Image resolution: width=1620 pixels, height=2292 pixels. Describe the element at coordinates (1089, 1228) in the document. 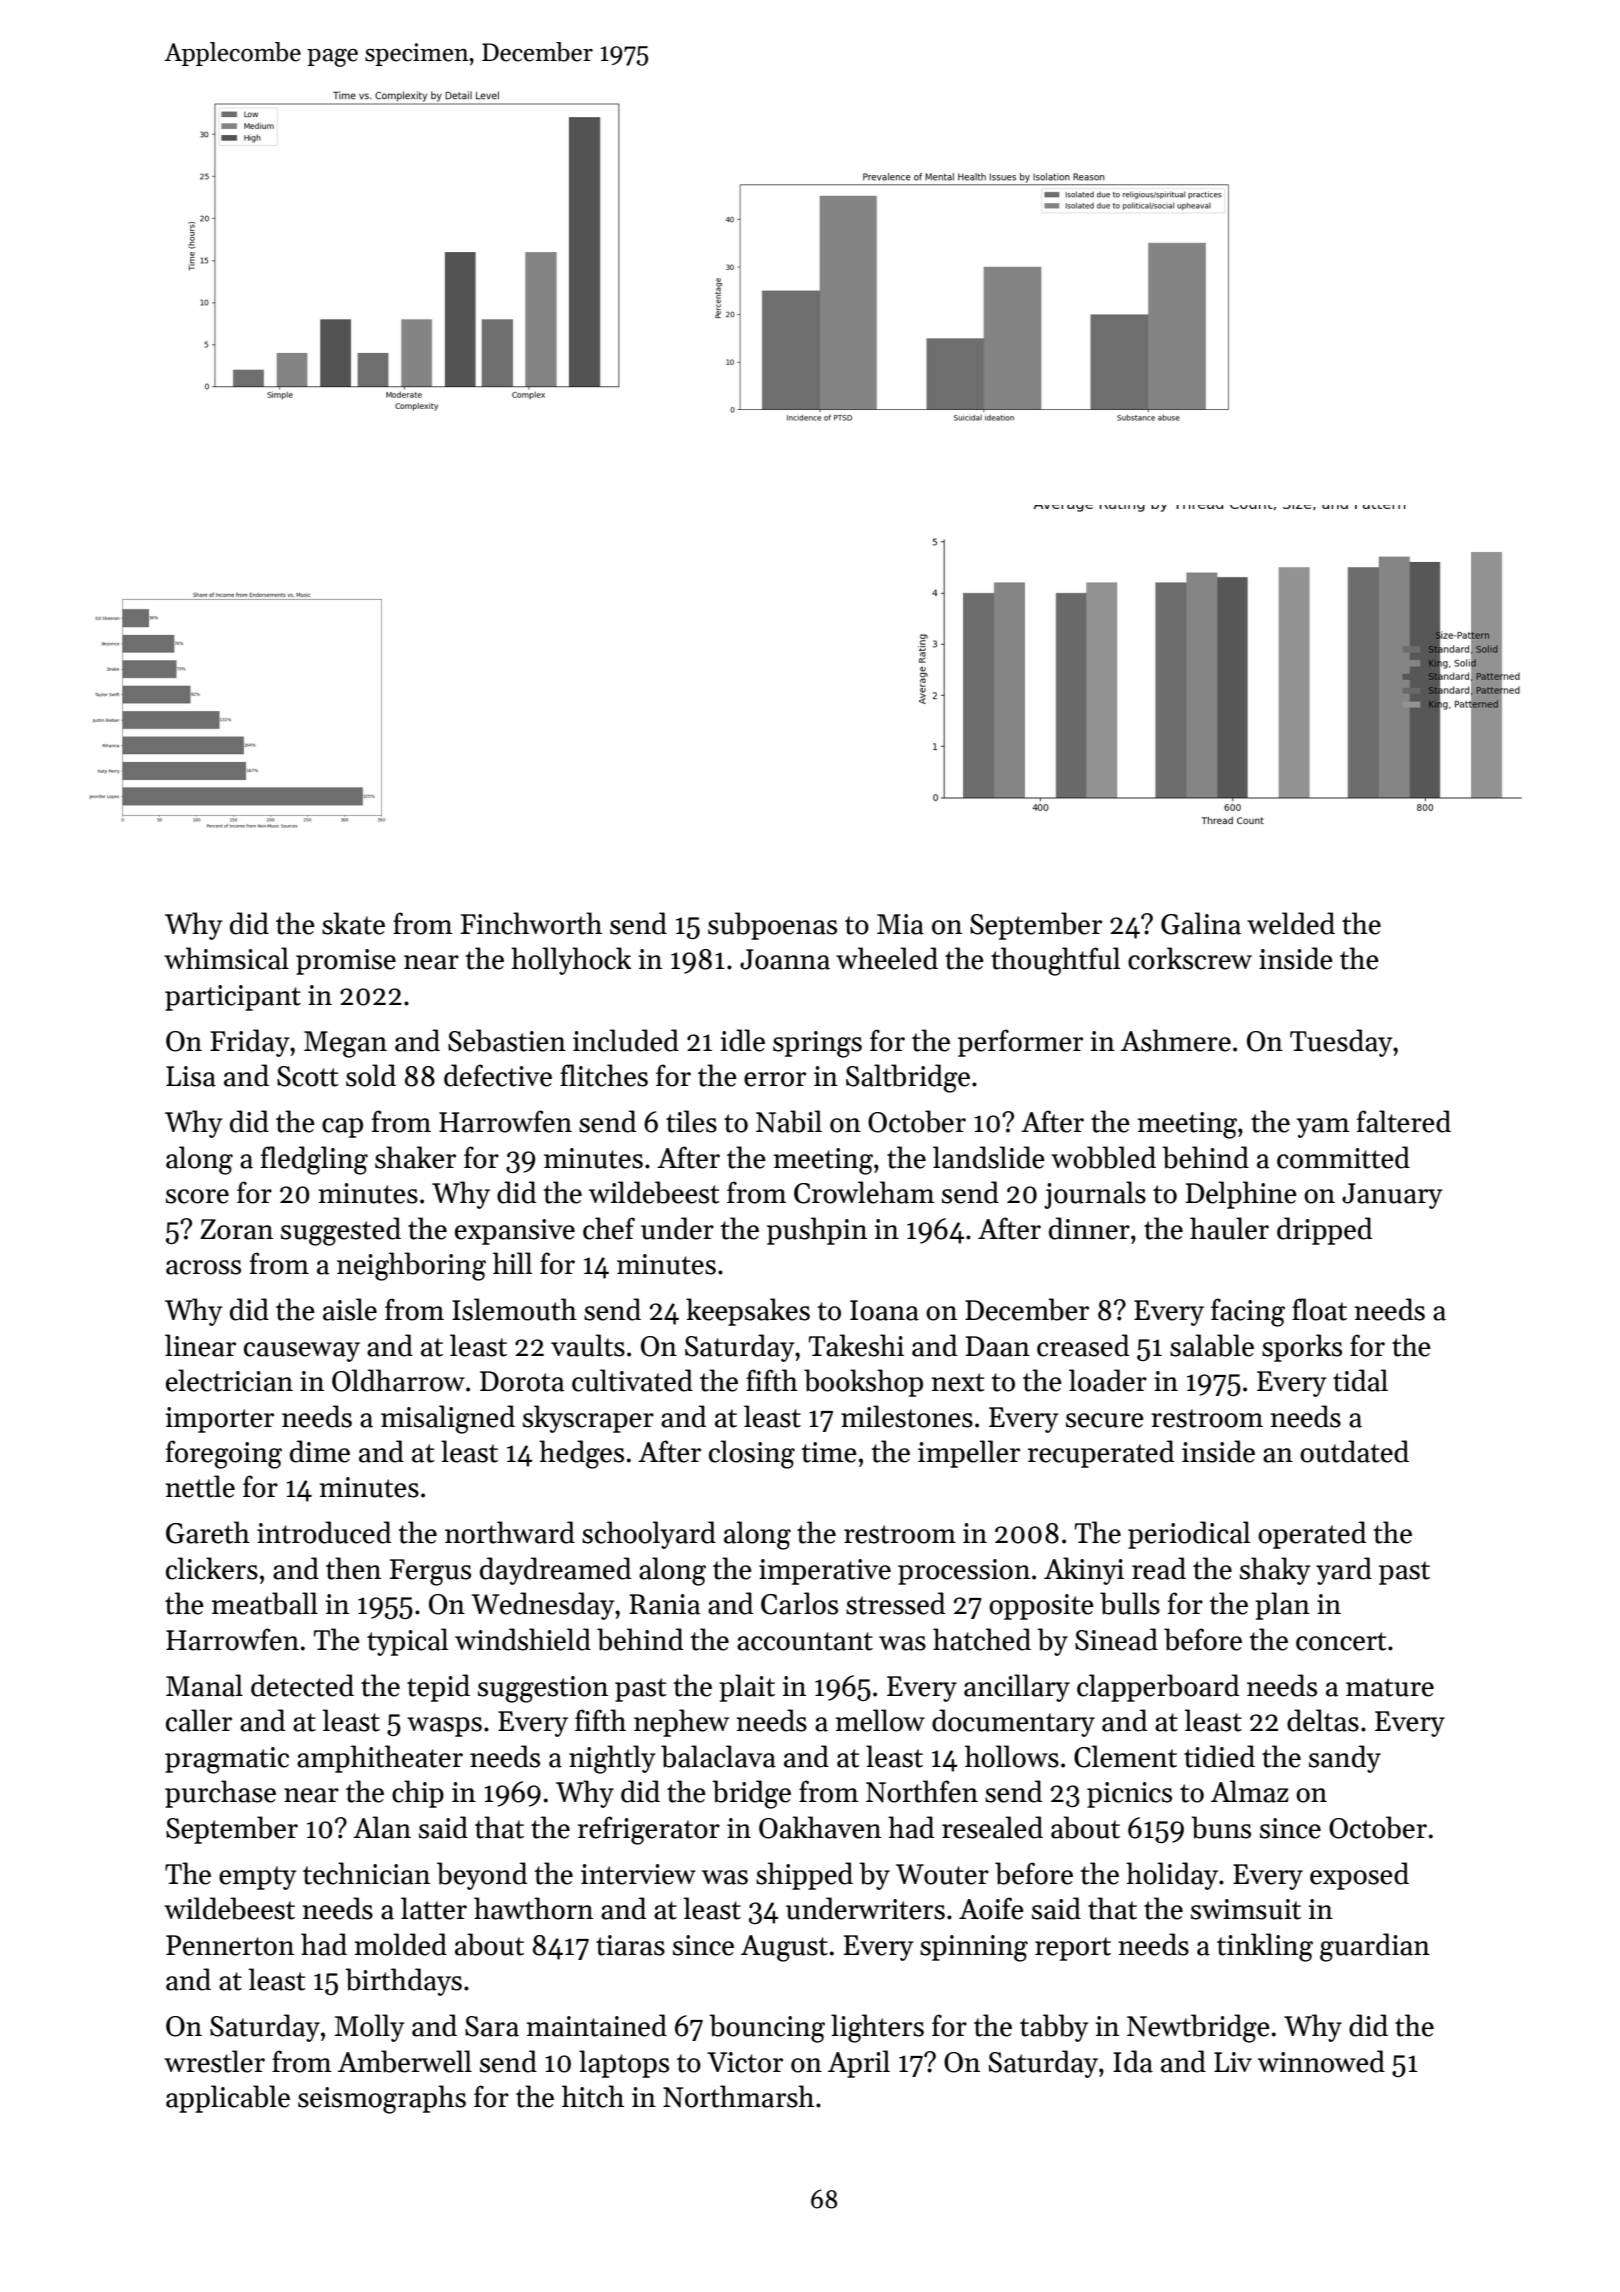

I see `dinner` at that location.
